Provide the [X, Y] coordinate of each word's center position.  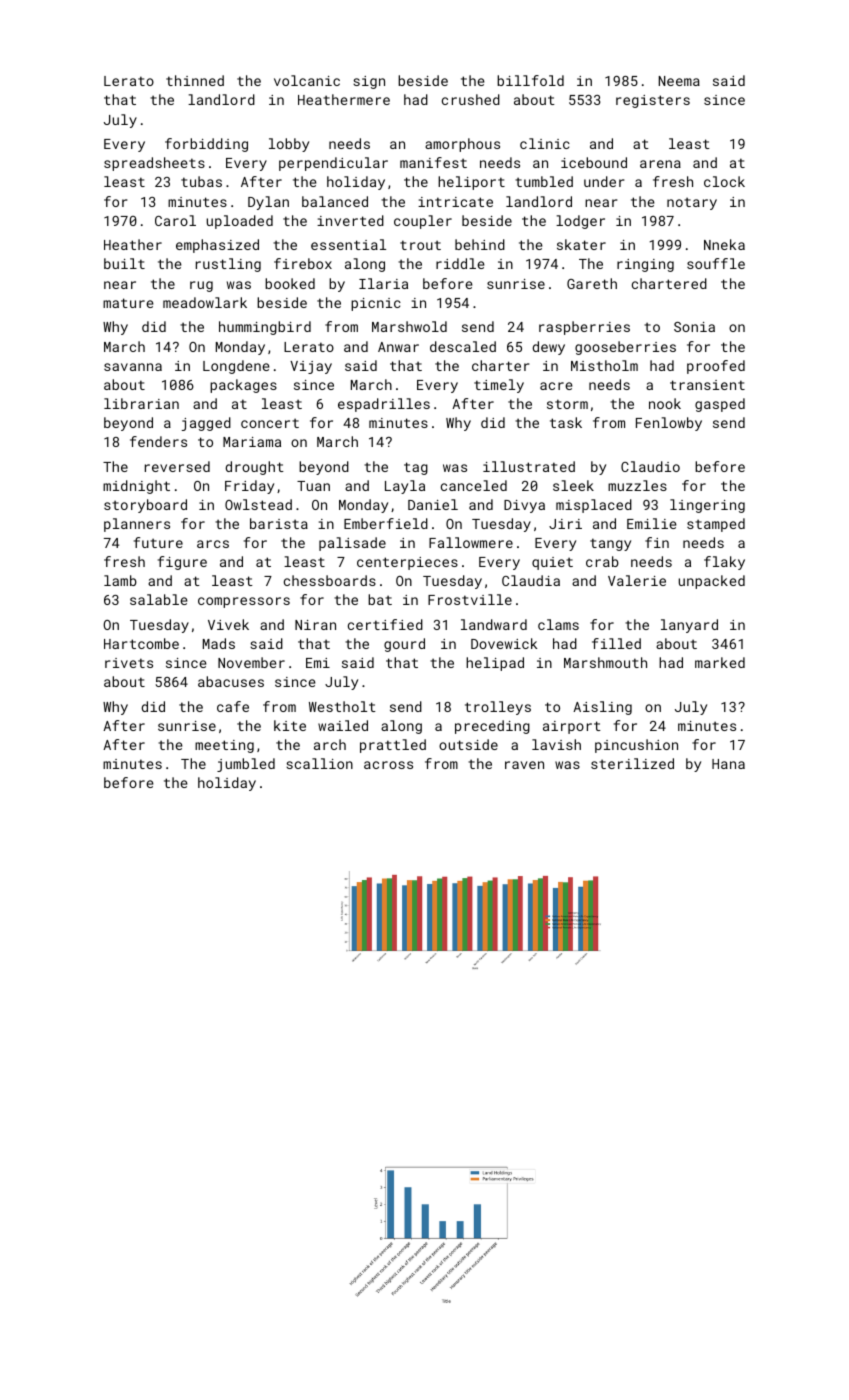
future [158, 542]
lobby [289, 145]
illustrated [529, 466]
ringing [645, 265]
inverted [350, 220]
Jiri [565, 524]
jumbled [246, 765]
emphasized [217, 246]
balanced [335, 201]
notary [692, 203]
